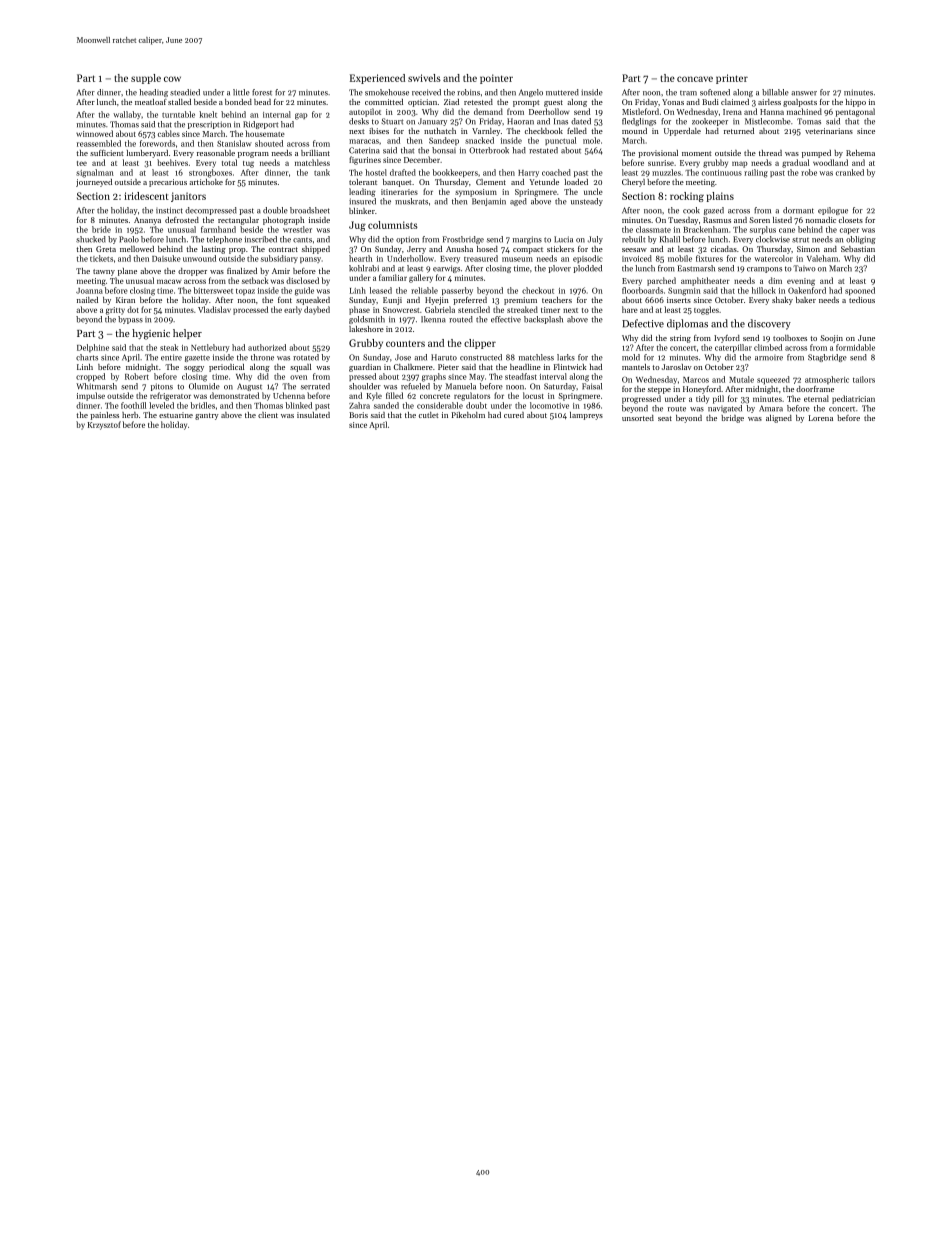 This image has height=1233, width=952. I want to click on lampreys, so click(586, 416).
